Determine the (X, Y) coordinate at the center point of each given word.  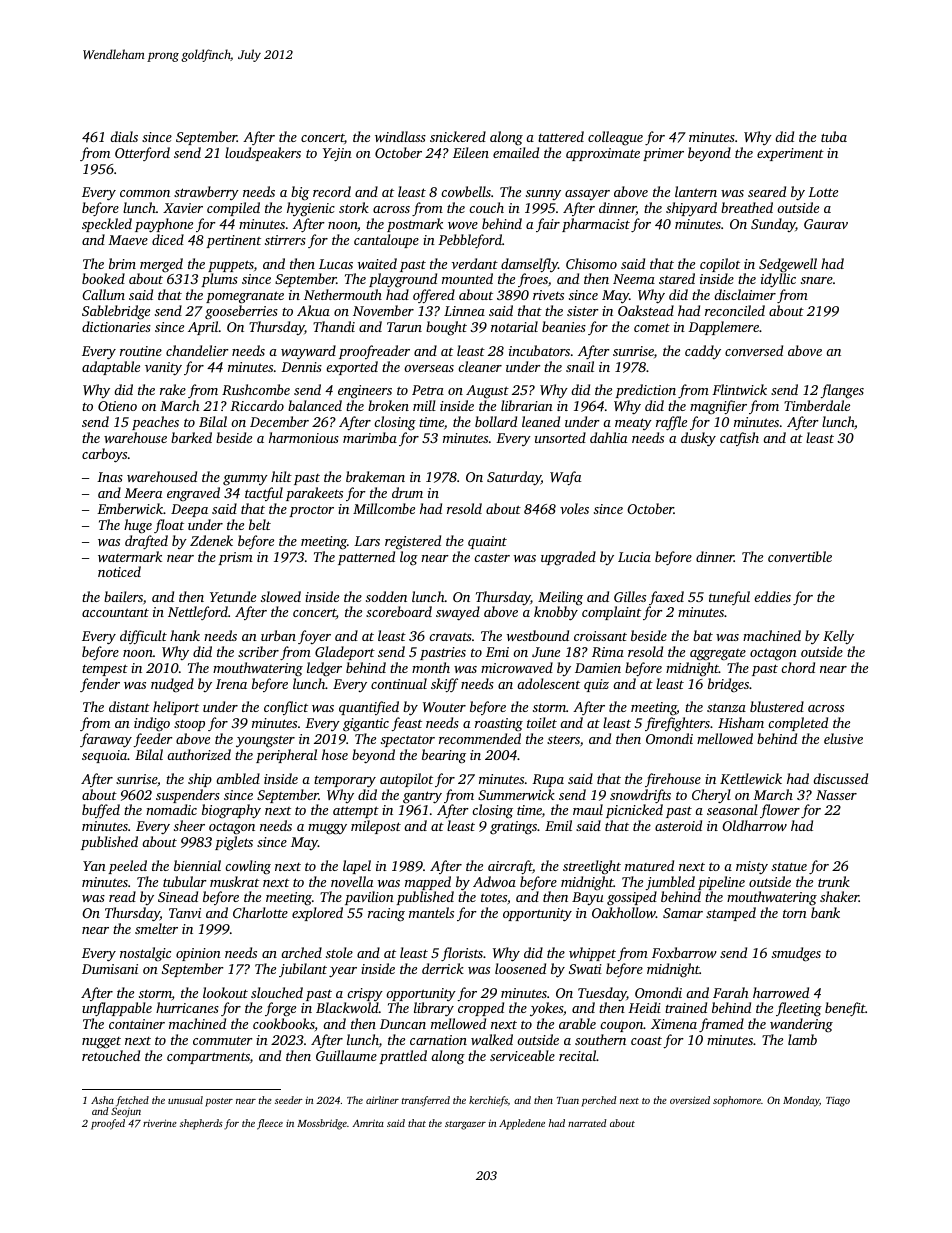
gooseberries (241, 312)
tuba (834, 136)
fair (548, 225)
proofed (108, 1124)
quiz (596, 685)
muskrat (234, 881)
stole (339, 952)
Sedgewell (788, 265)
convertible (800, 556)
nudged (172, 685)
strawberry (206, 193)
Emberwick (130, 508)
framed (721, 1025)
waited (377, 263)
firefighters (677, 724)
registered (413, 542)
